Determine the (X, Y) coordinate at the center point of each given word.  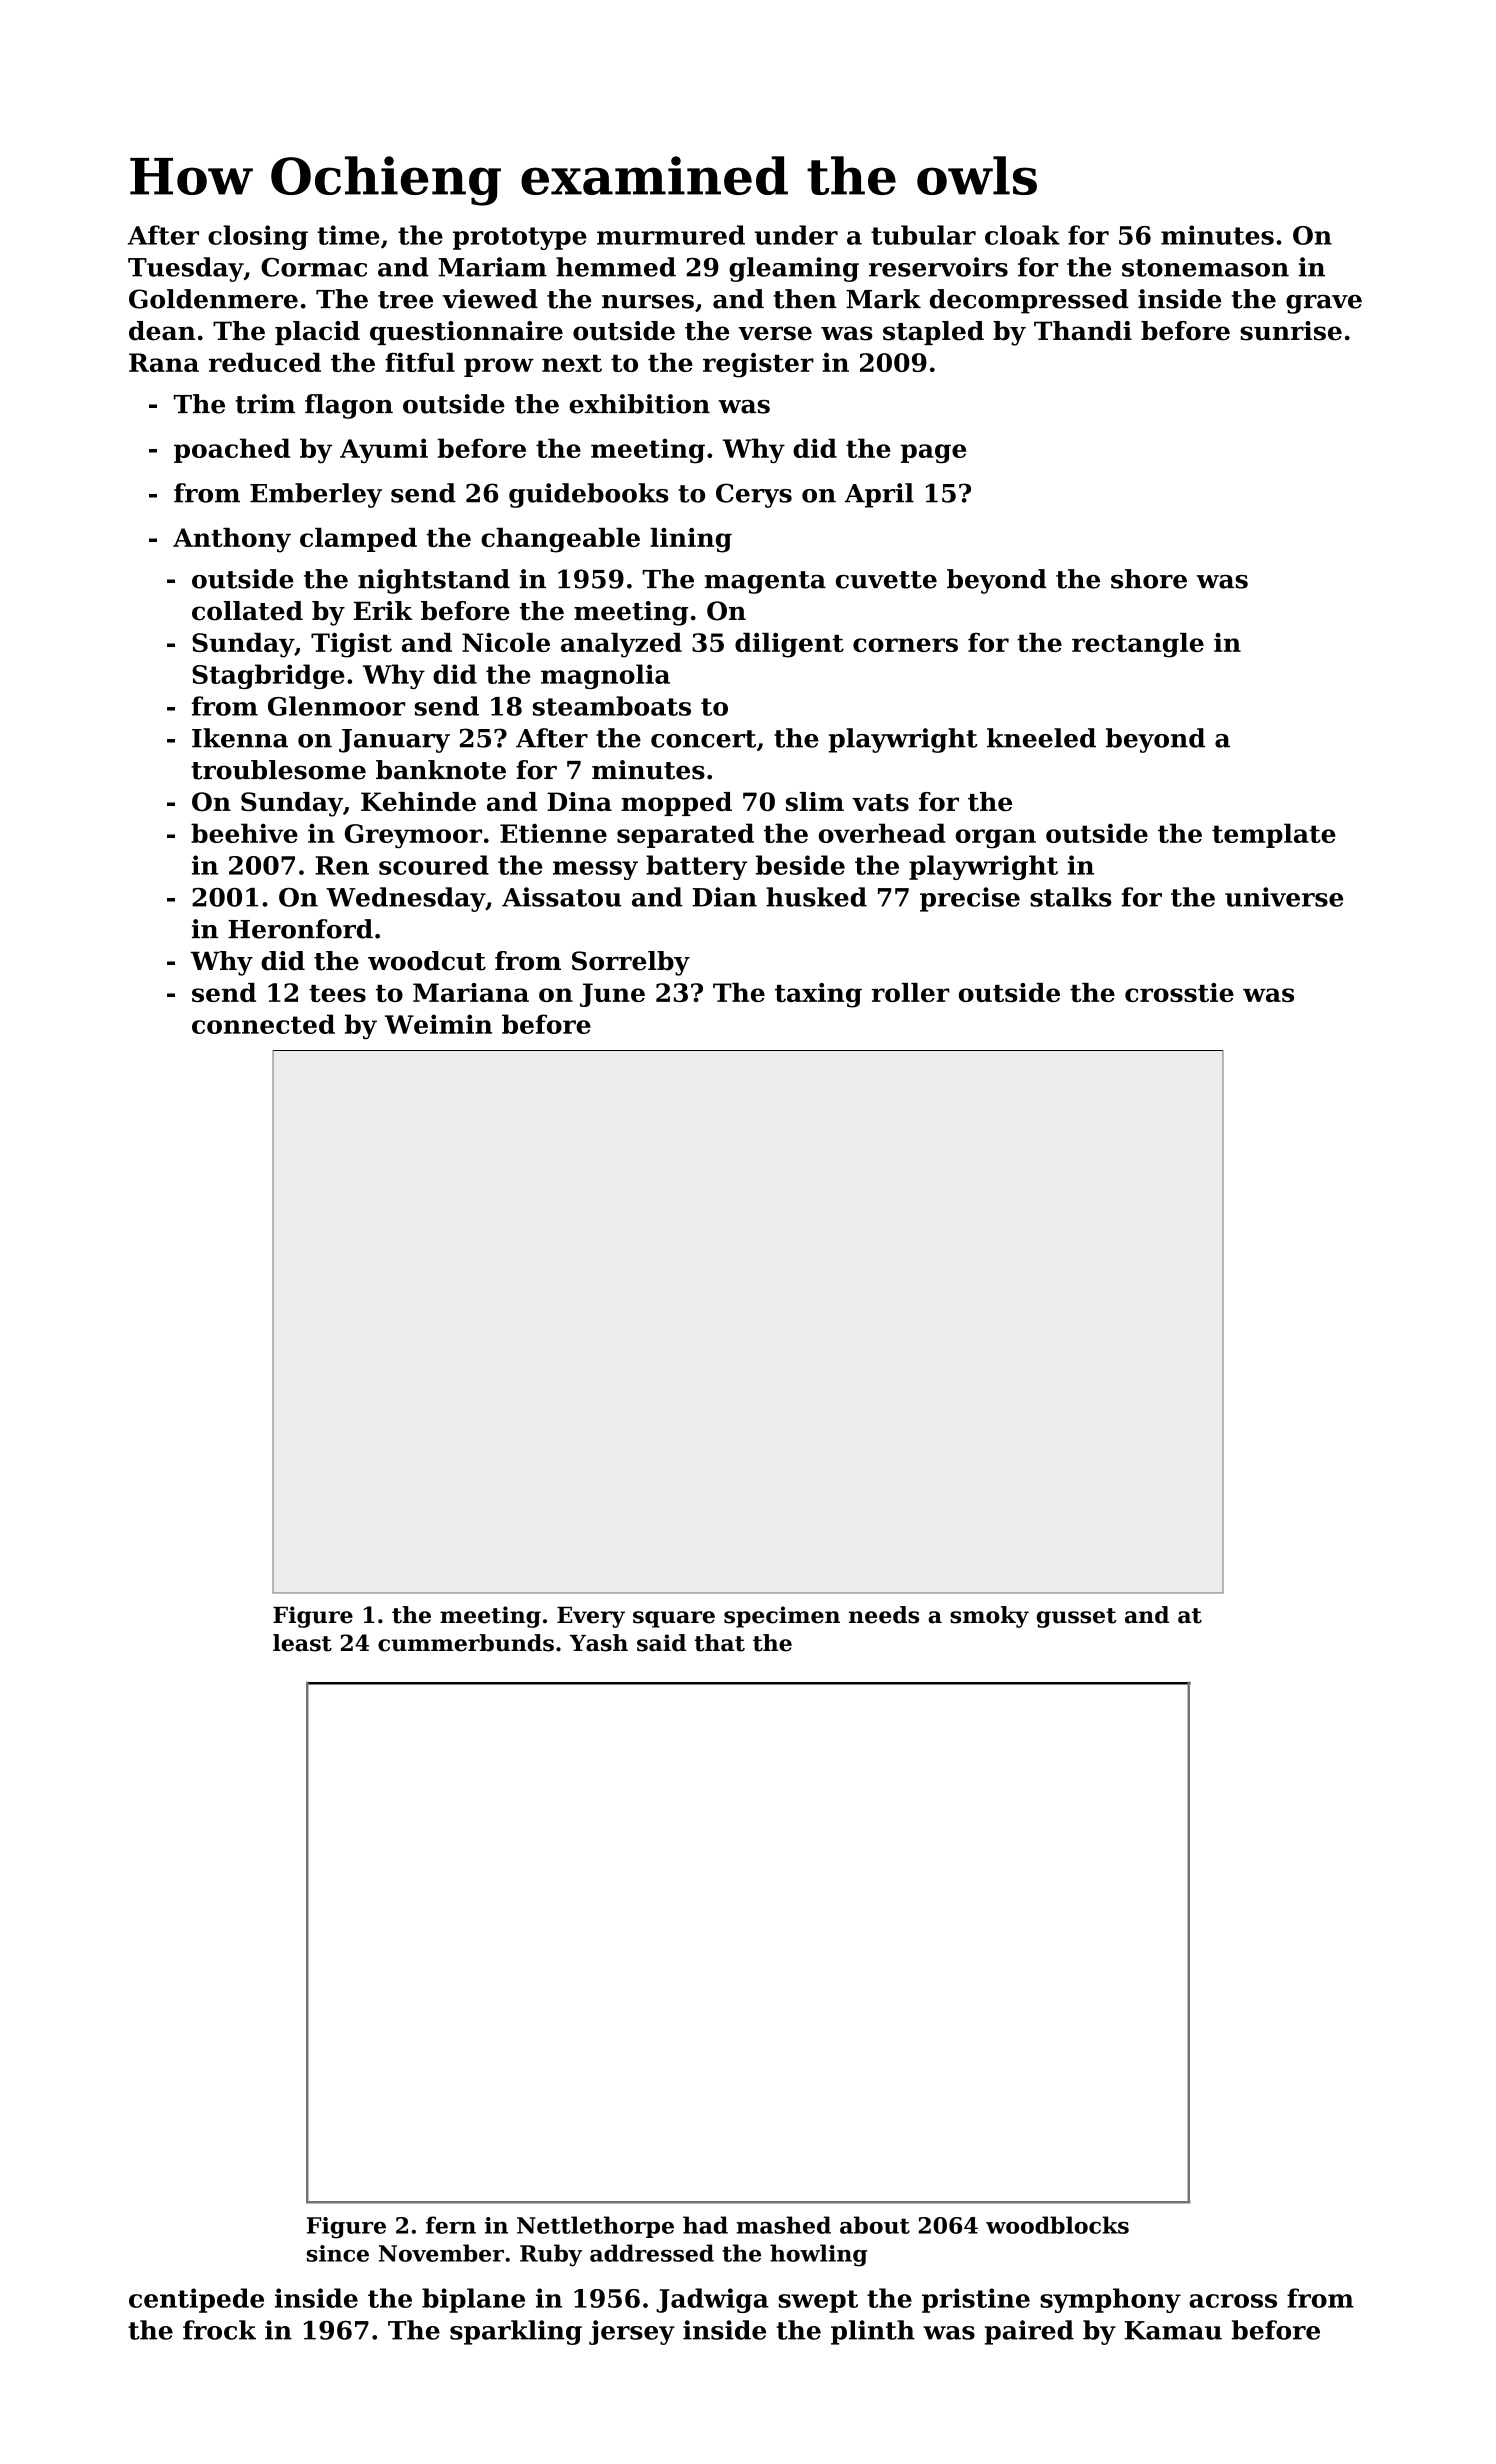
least (302, 1643)
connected (263, 1024)
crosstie (1179, 992)
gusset (1076, 1618)
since (338, 2253)
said (661, 1643)
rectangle (1138, 645)
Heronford (300, 929)
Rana (164, 362)
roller (911, 992)
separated (685, 835)
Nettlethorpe (595, 2227)
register (758, 365)
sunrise (1291, 331)
